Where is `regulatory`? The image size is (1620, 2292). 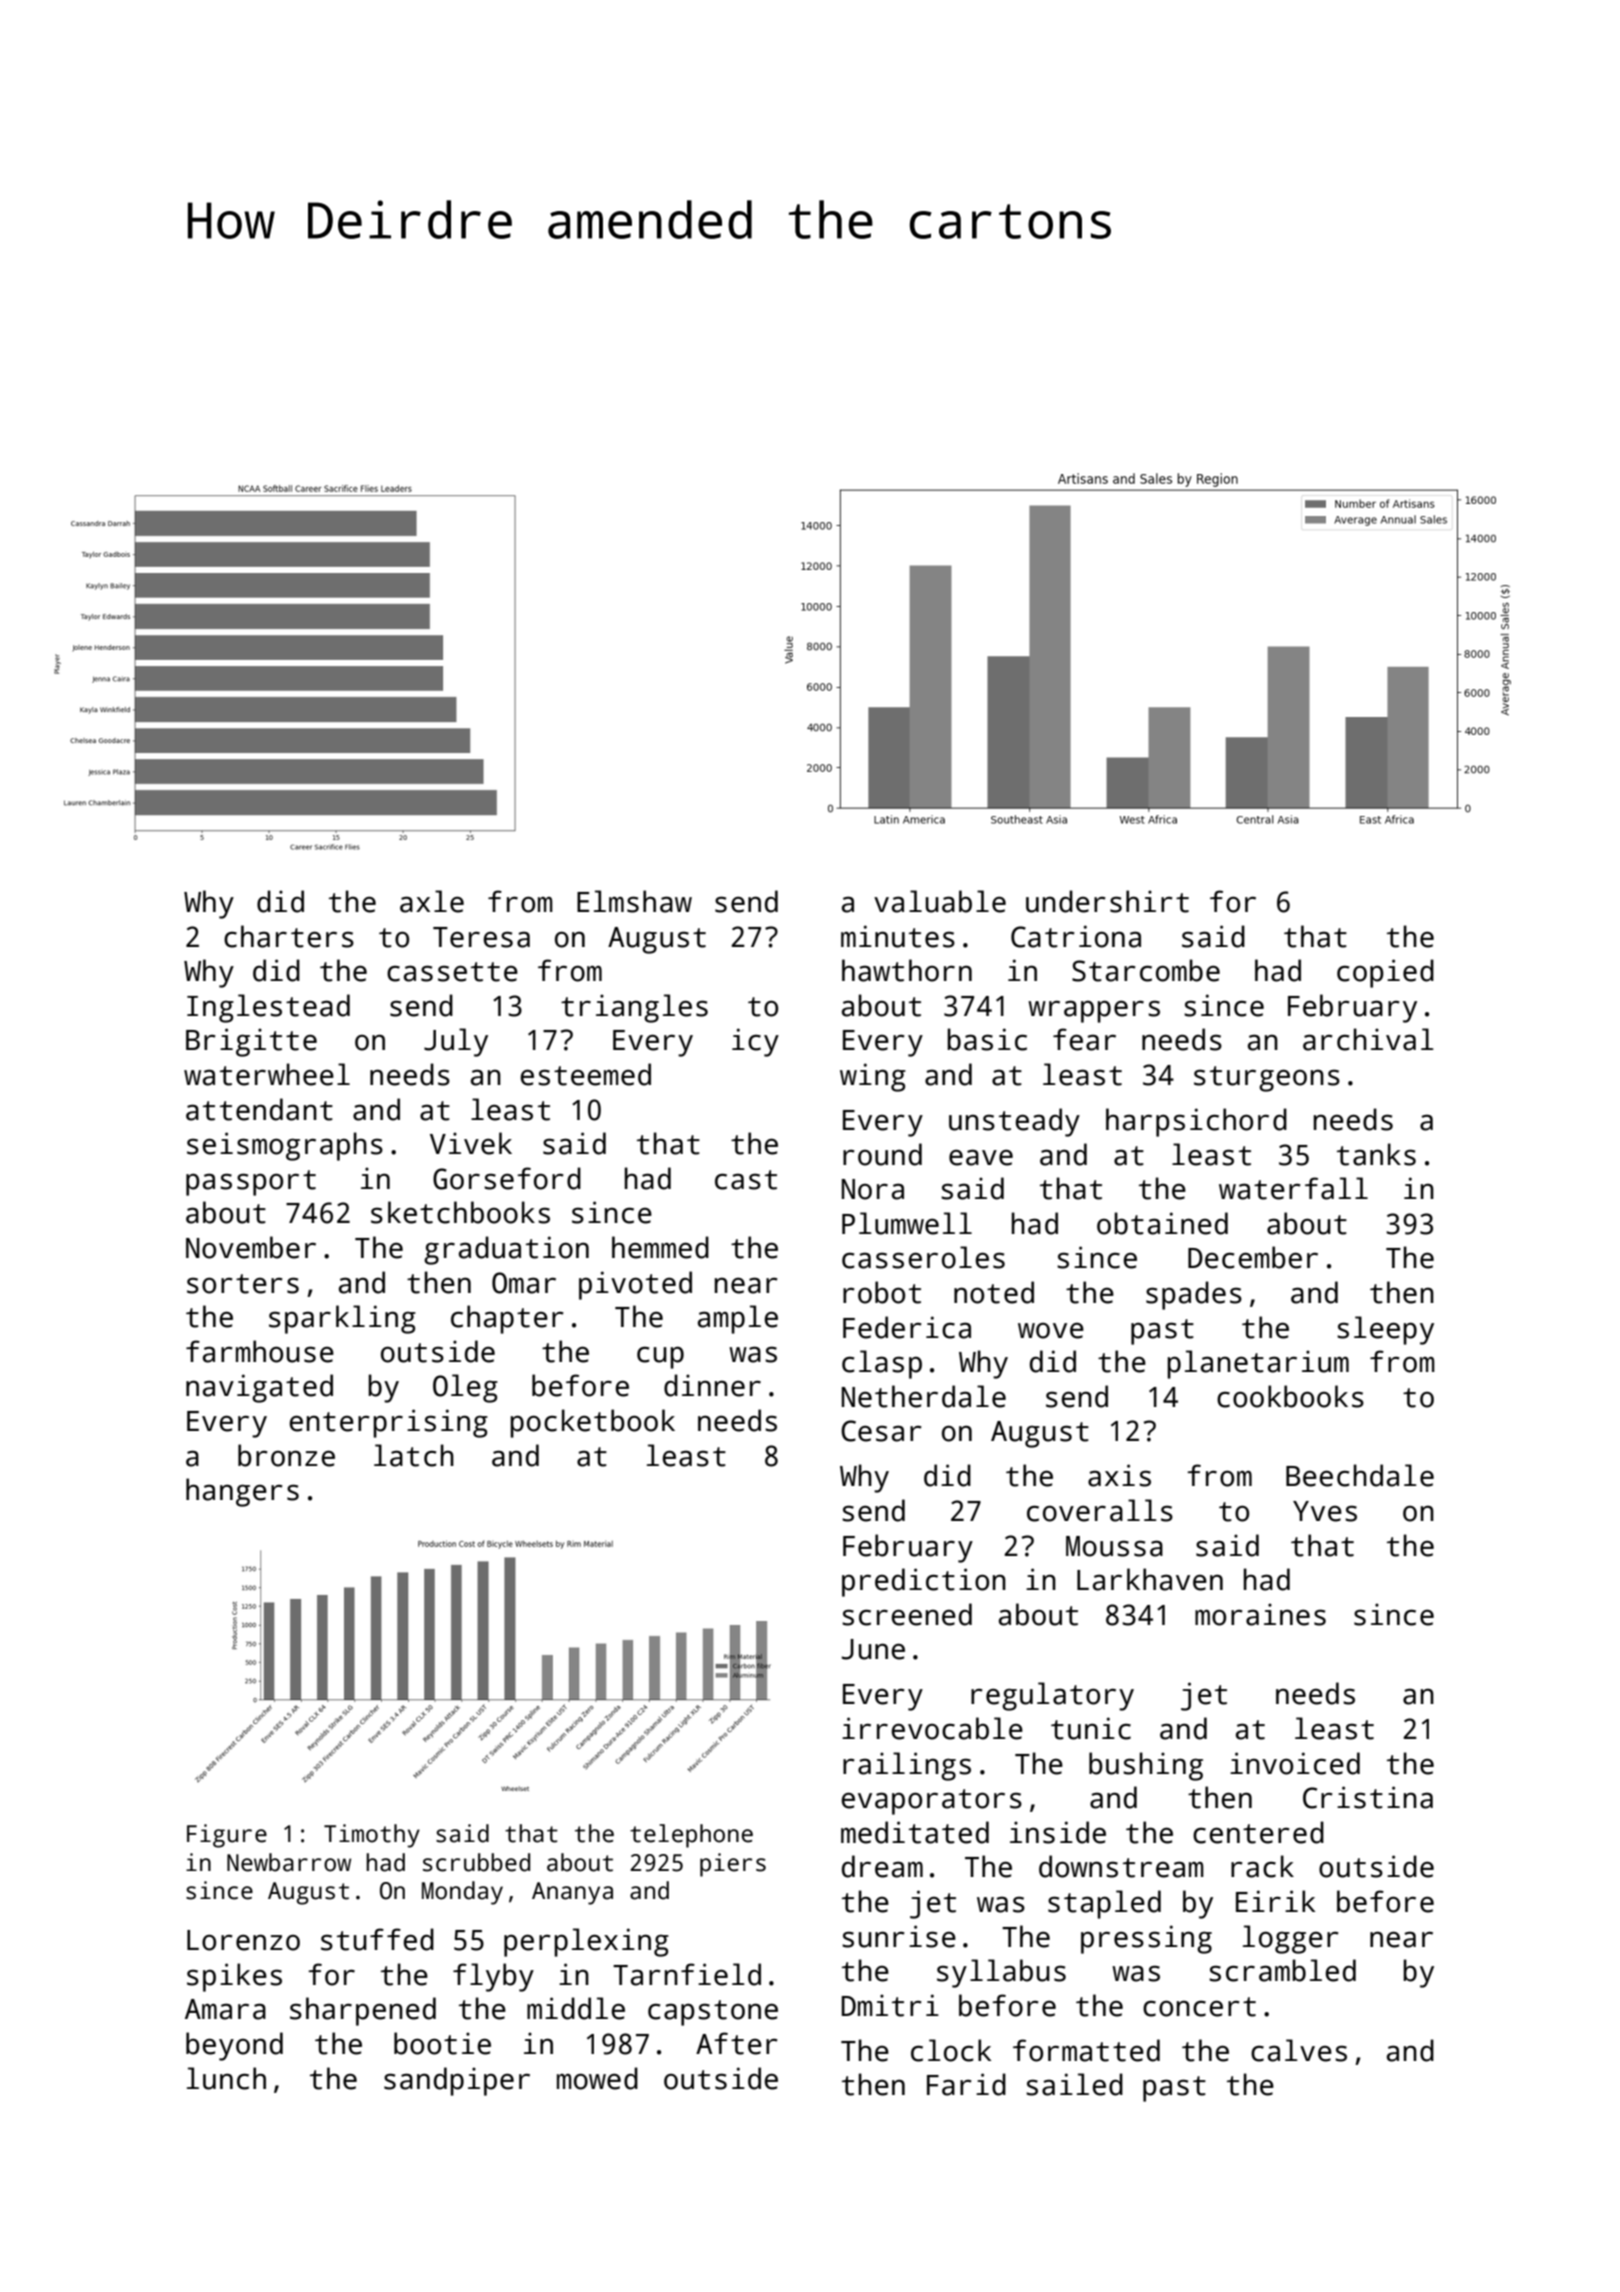
regulatory is located at coordinates (1052, 1696).
